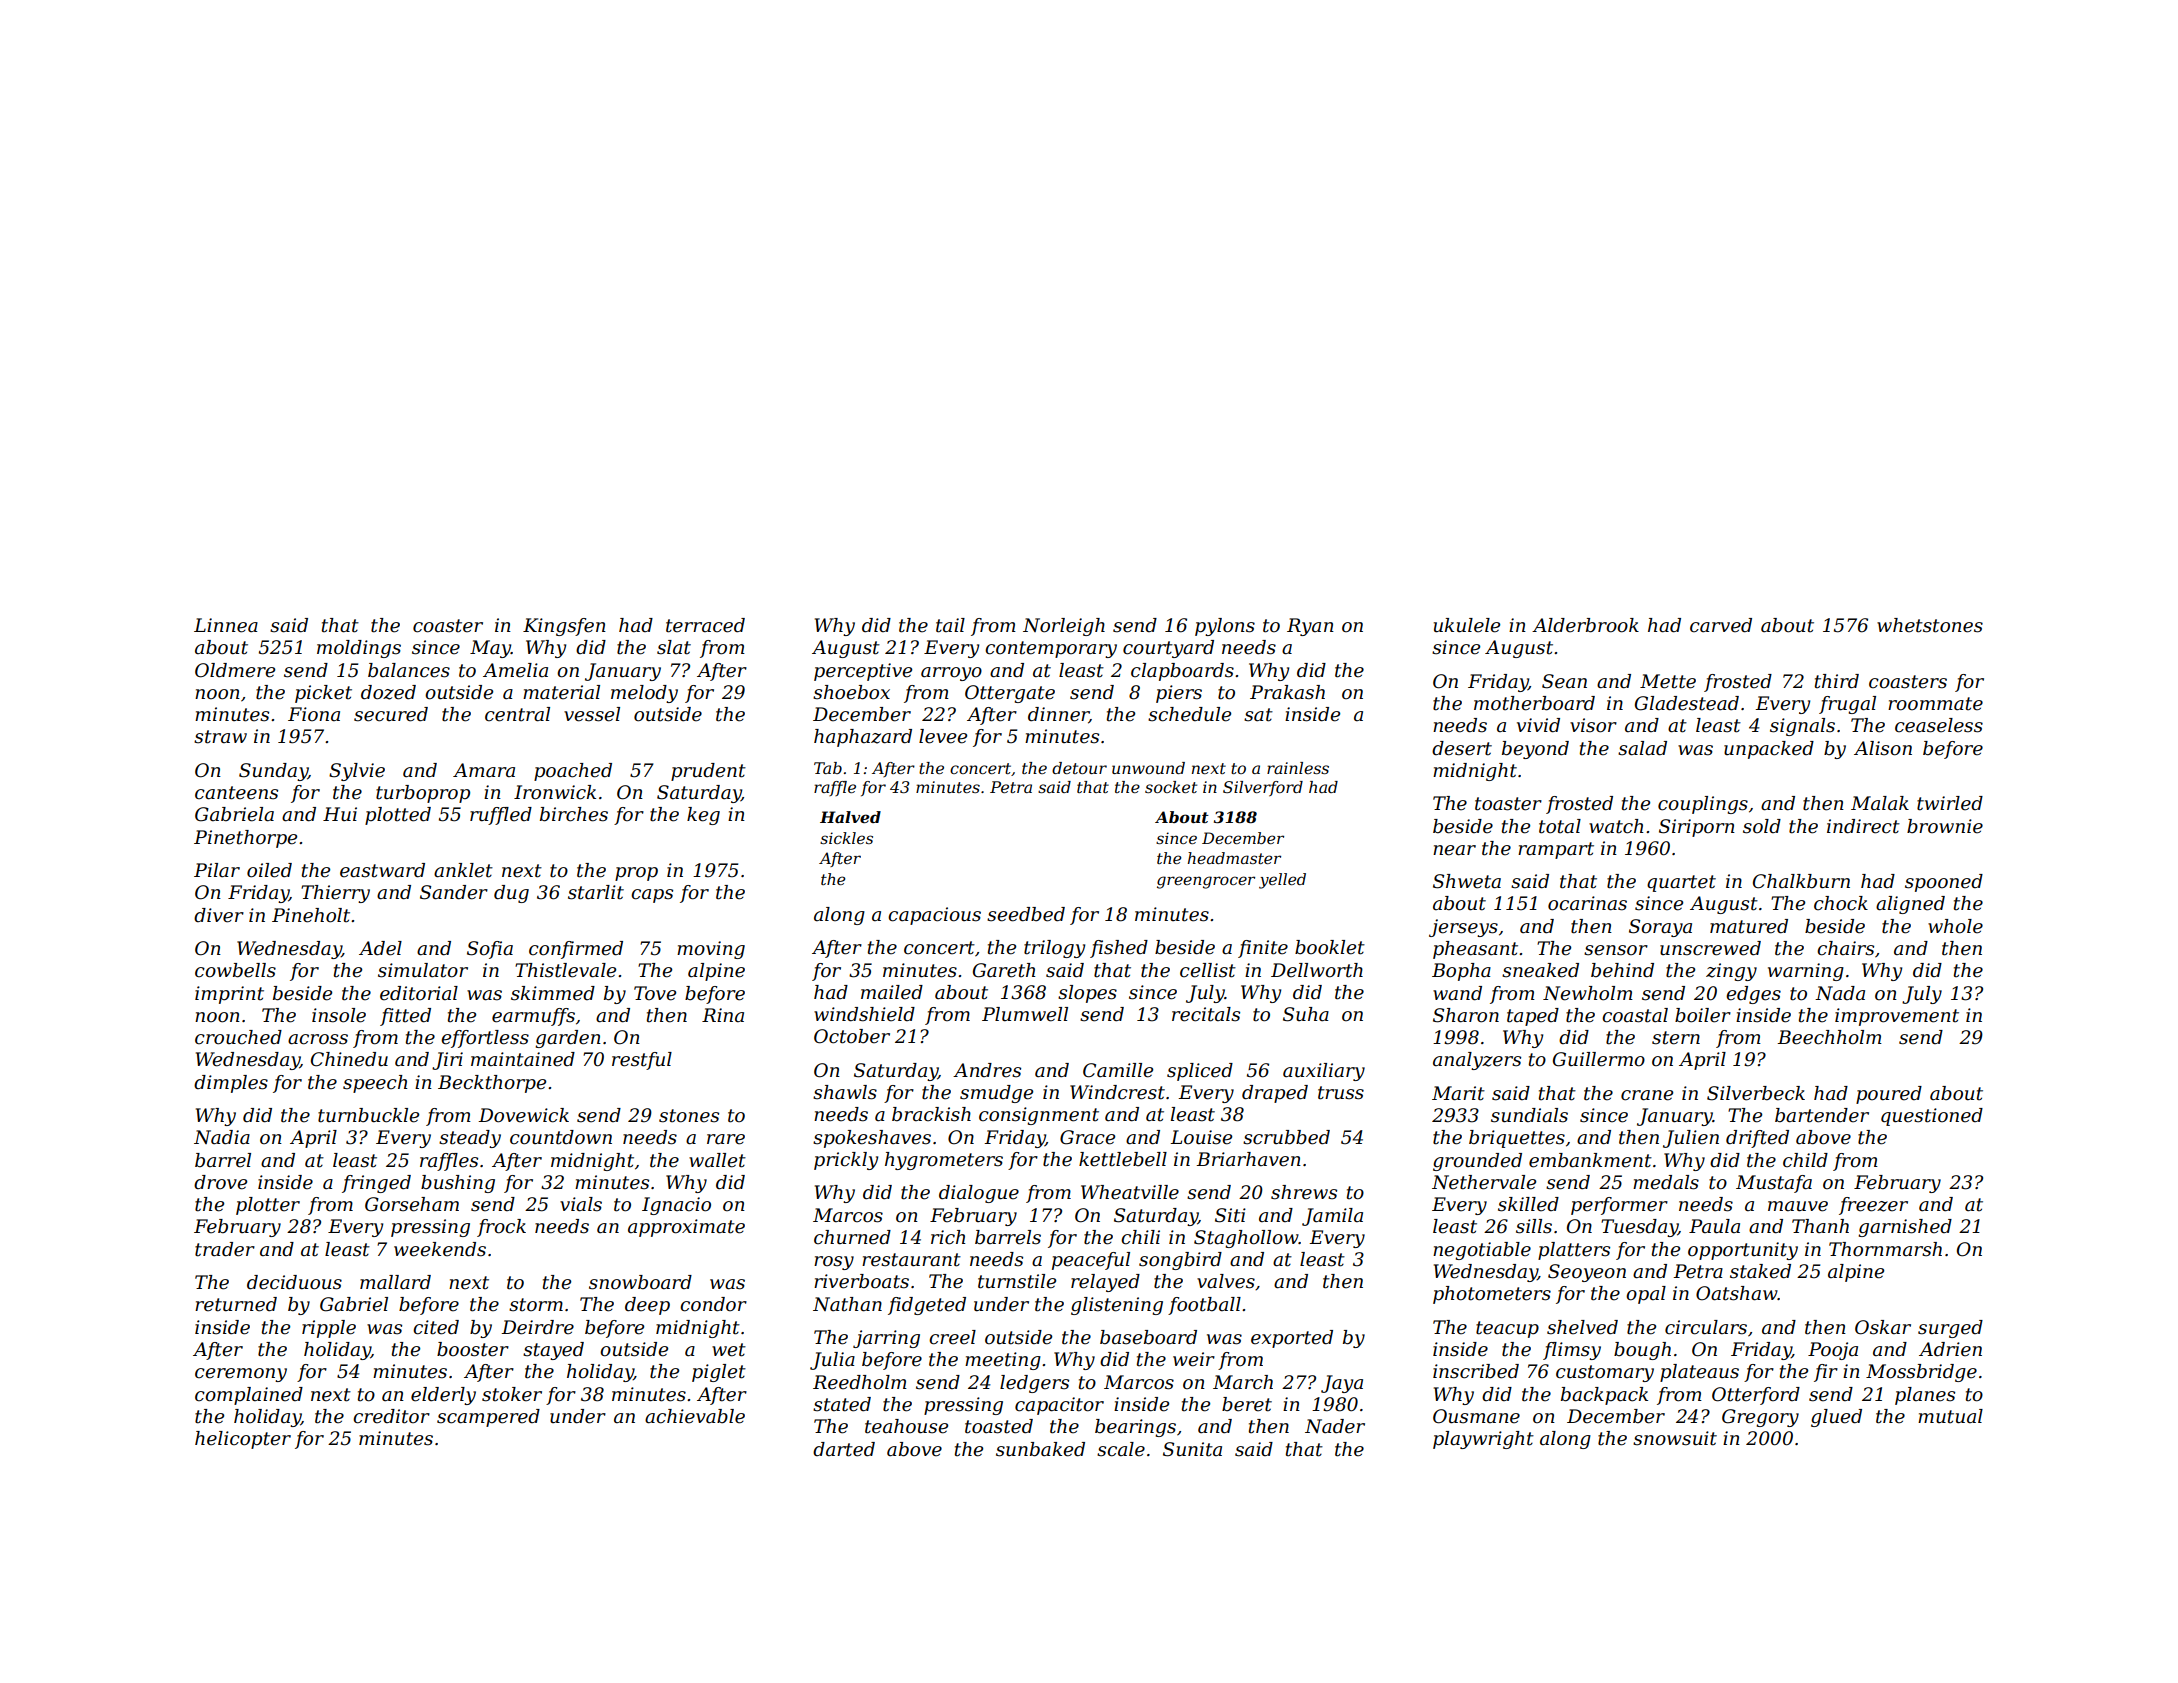  Describe the element at coordinates (708, 772) in the screenshot. I see `prudent` at that location.
